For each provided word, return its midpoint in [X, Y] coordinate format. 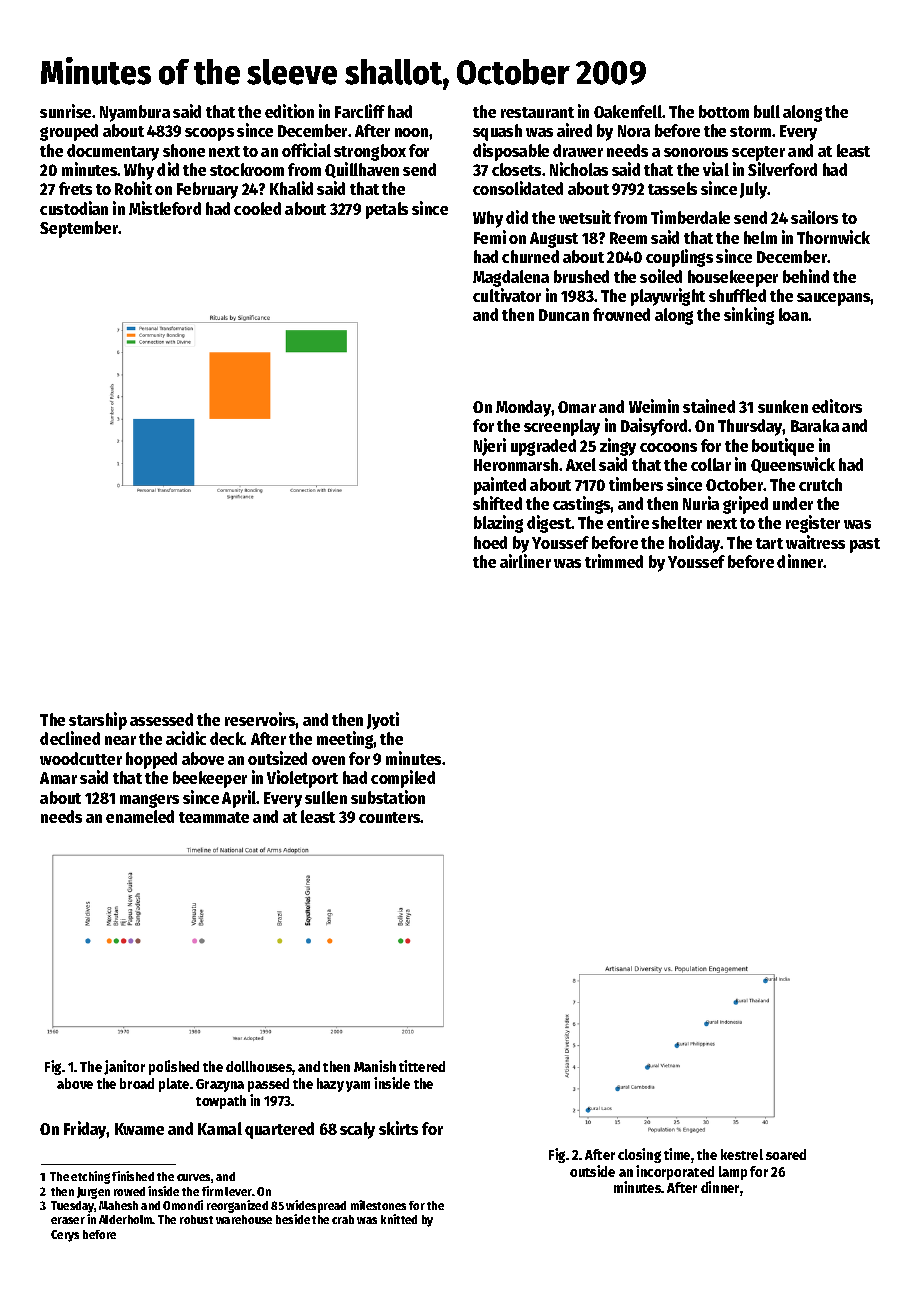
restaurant [537, 112]
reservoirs [260, 719]
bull [767, 111]
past [865, 545]
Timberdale [690, 217]
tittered [422, 1066]
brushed [581, 276]
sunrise [65, 111]
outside [592, 1171]
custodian [74, 208]
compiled [403, 779]
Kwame [139, 1129]
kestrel [742, 1154]
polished [174, 1067]
